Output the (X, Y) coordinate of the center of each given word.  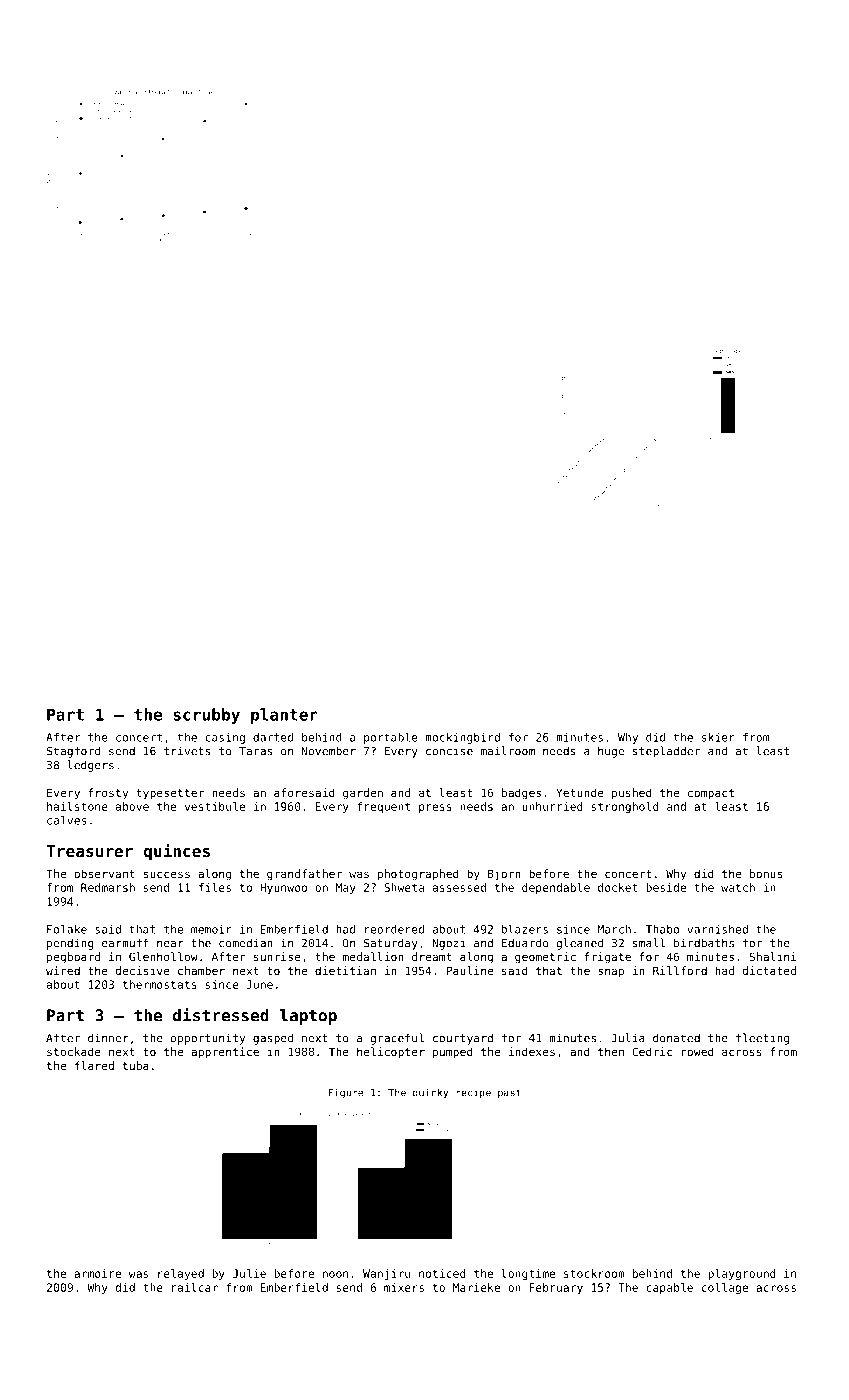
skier (718, 737)
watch (738, 887)
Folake (67, 929)
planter (284, 716)
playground (742, 1274)
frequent (383, 807)
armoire (97, 1273)
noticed (442, 1273)
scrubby (206, 716)
